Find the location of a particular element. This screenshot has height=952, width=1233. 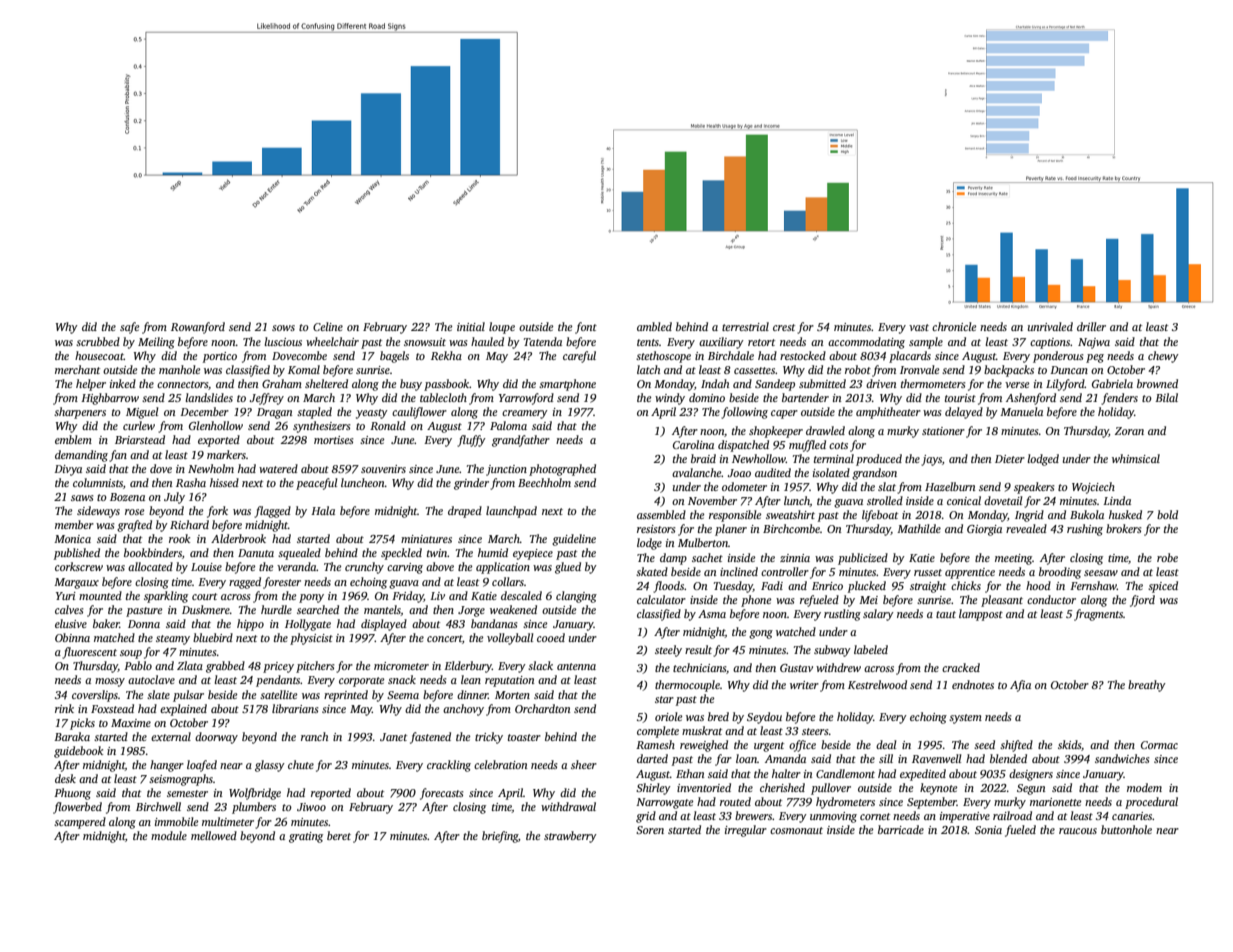

chute is located at coordinates (301, 764).
